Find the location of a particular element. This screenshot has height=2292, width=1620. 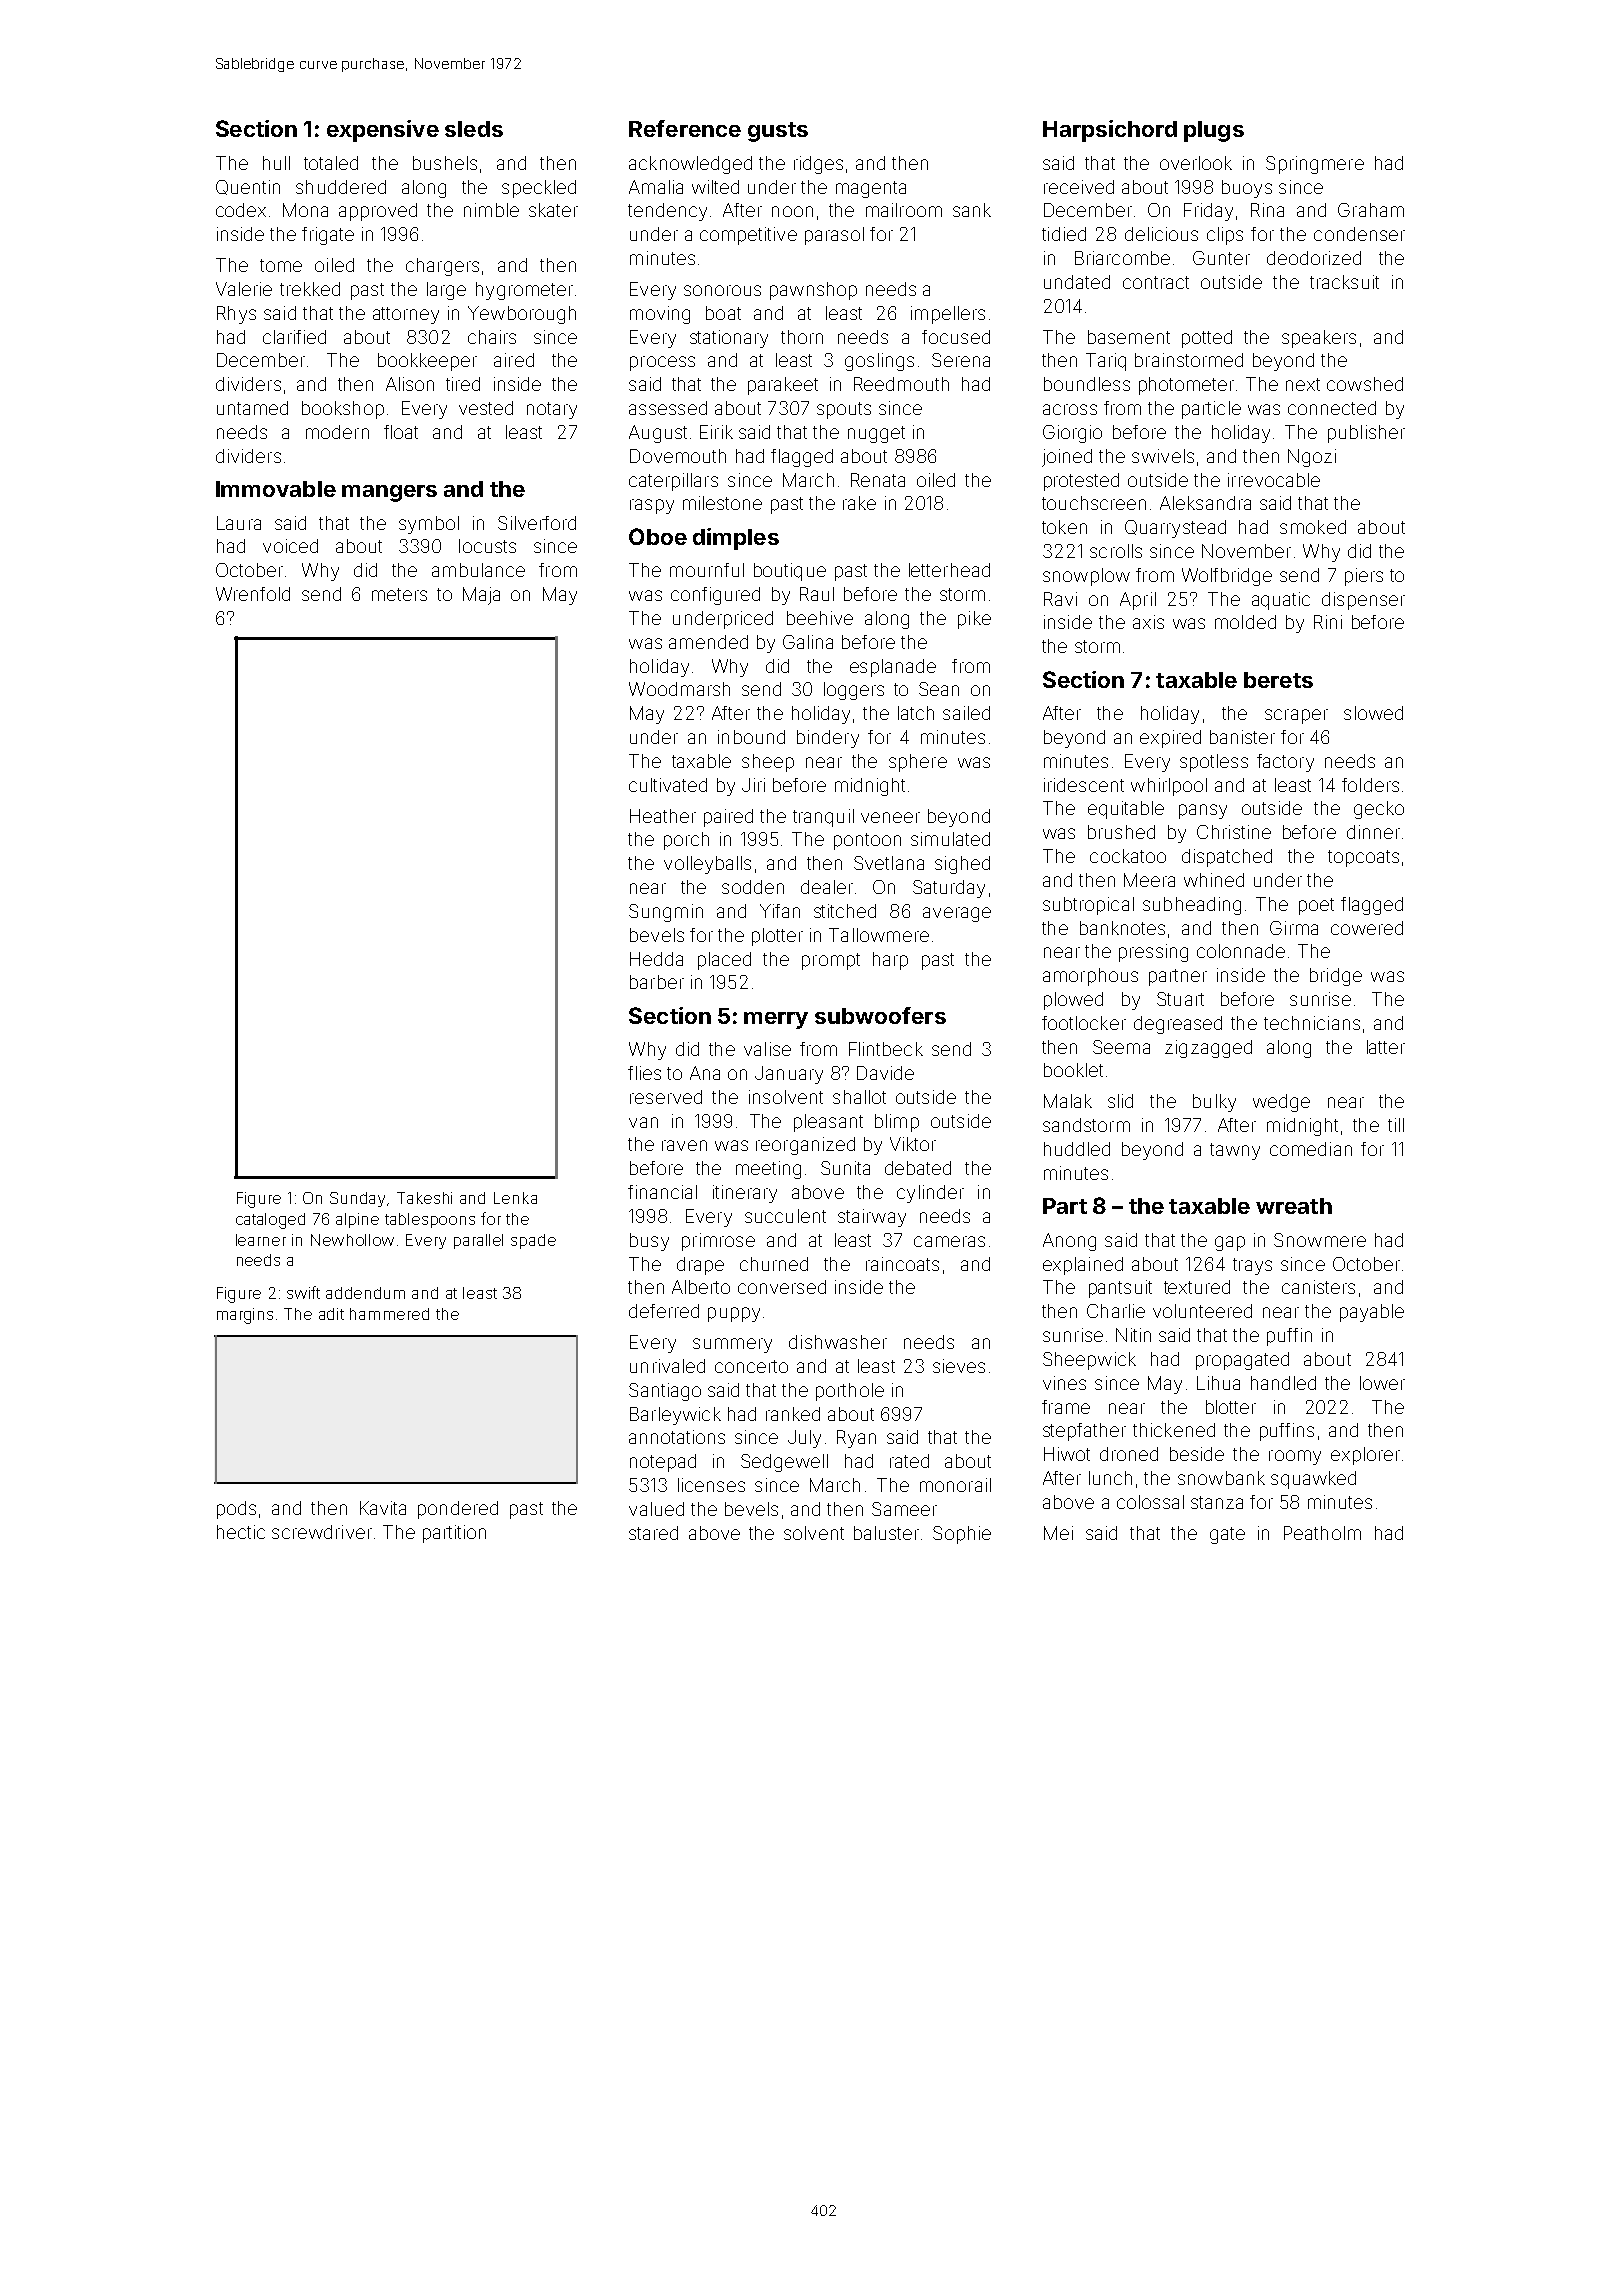

molded is located at coordinates (1245, 622).
